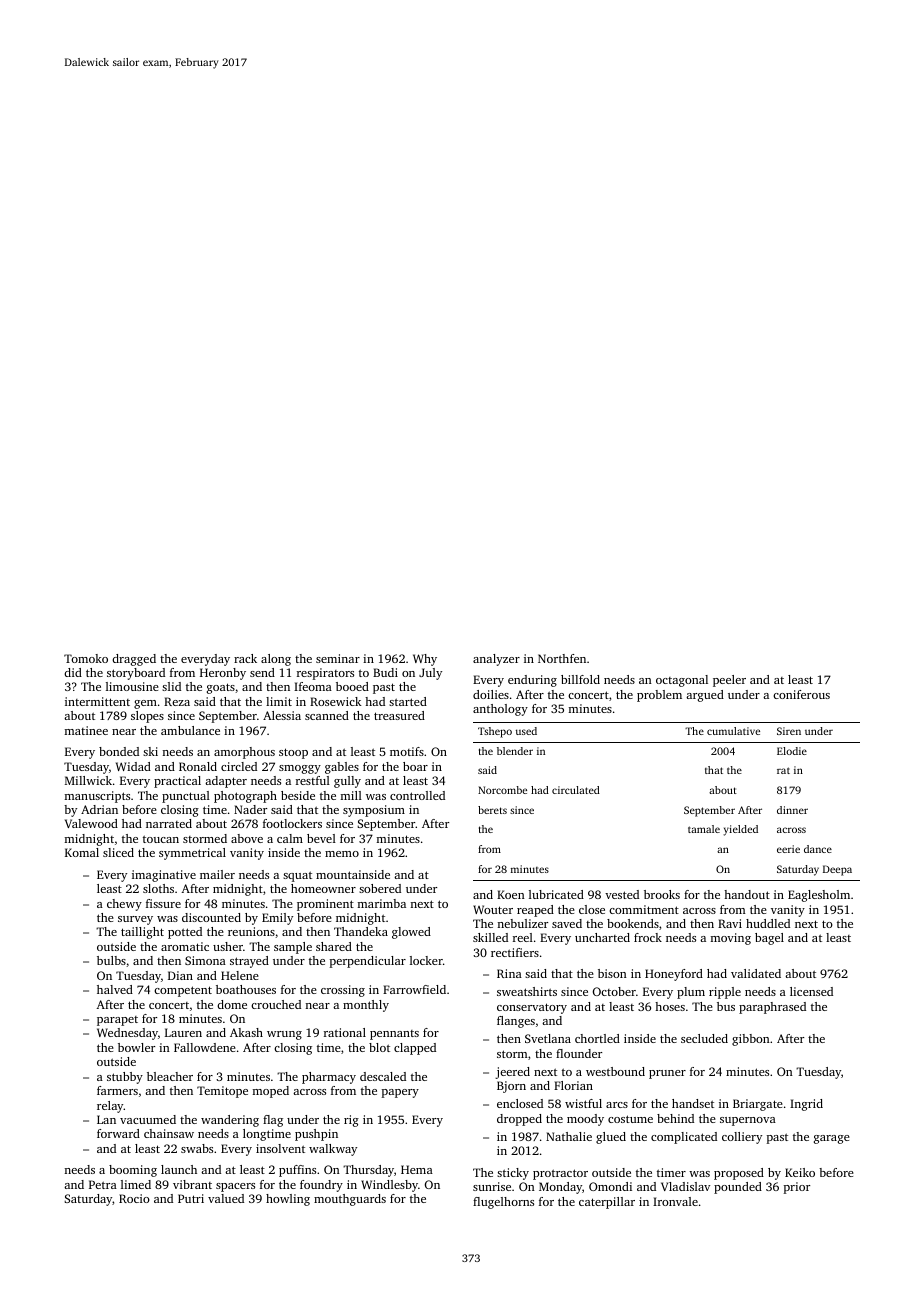 The height and width of the image is (1308, 924). I want to click on howling, so click(288, 1200).
